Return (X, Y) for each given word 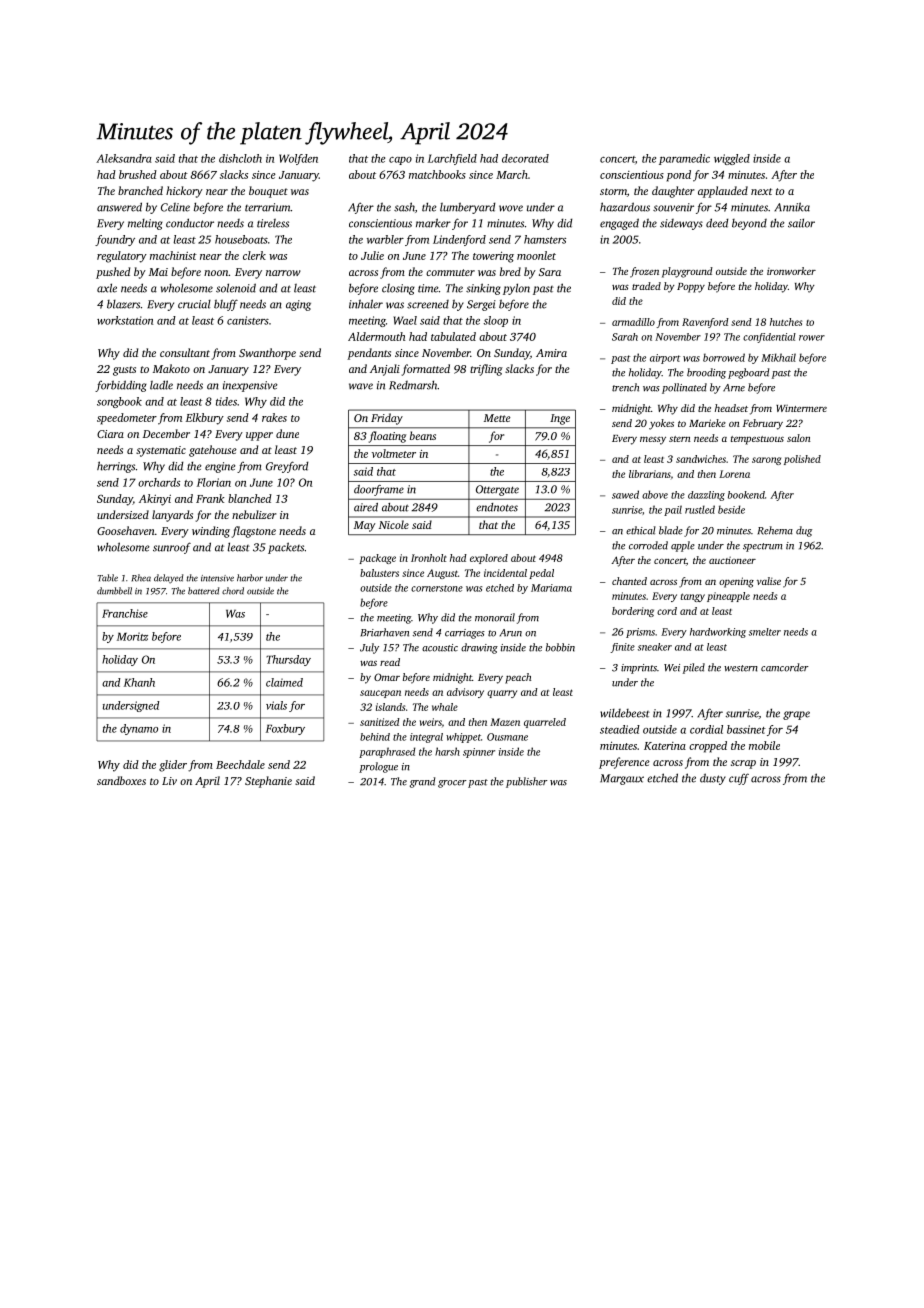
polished (802, 460)
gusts (124, 371)
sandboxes (121, 780)
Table (108, 578)
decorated (525, 158)
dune (287, 433)
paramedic (684, 159)
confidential (769, 338)
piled (694, 668)
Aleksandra (124, 158)
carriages (465, 634)
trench (625, 387)
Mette (497, 418)
